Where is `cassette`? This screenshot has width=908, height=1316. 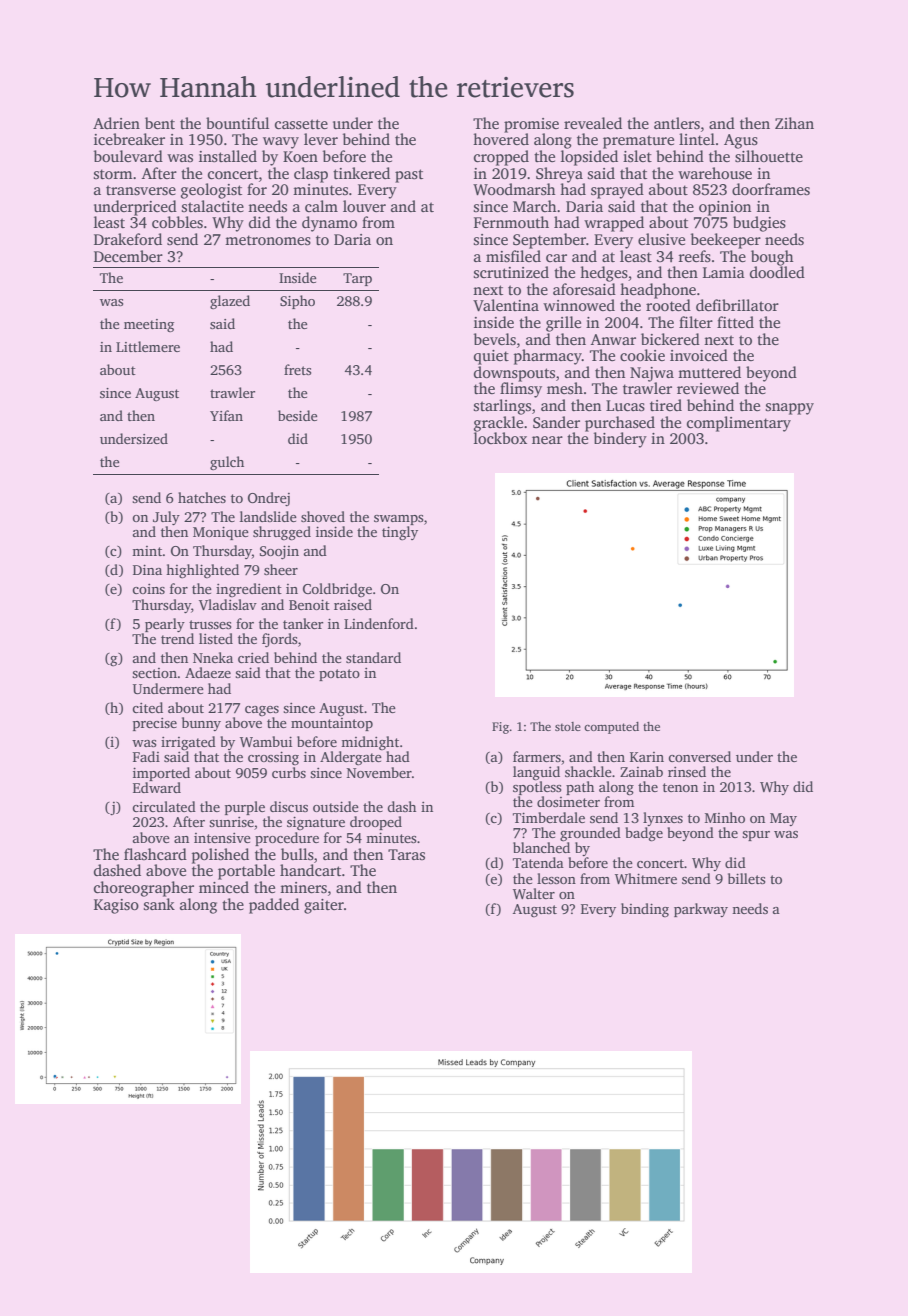
cassette is located at coordinates (301, 124).
